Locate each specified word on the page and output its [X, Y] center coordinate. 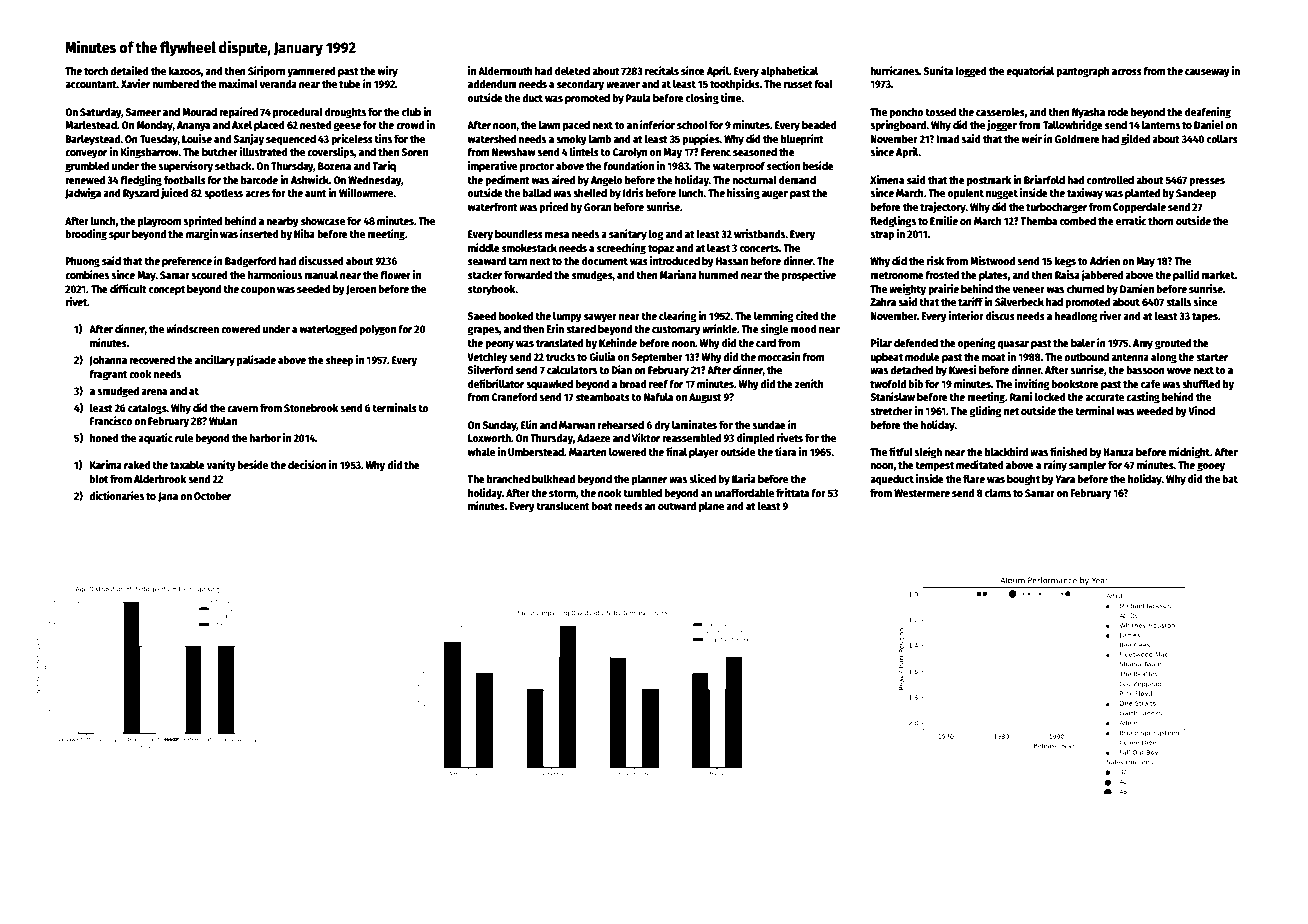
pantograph [1083, 72]
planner [649, 480]
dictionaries [116, 495]
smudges [592, 276]
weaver [623, 85]
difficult [128, 288]
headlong [1075, 317]
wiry [387, 72]
